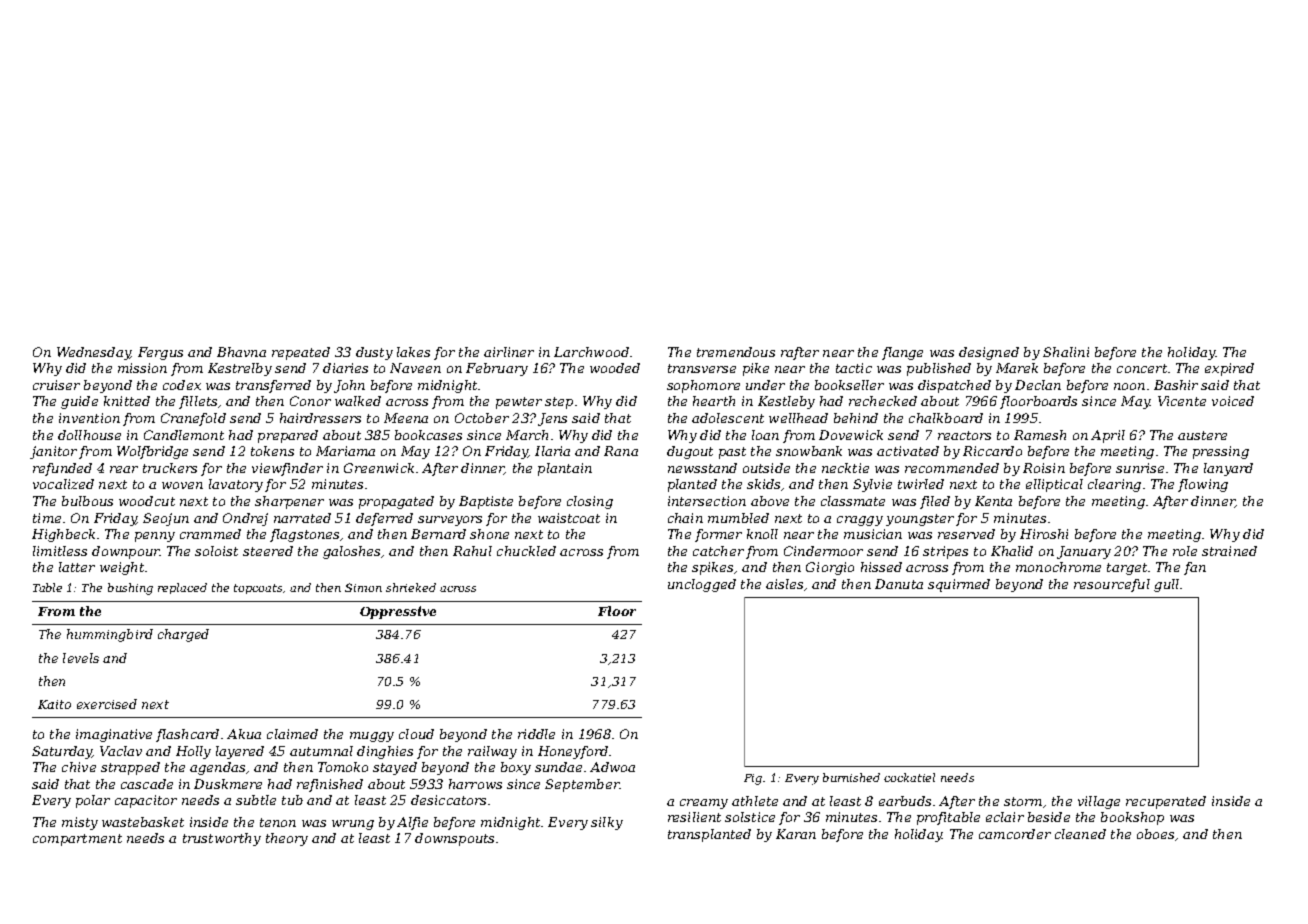 The height and width of the page is (924, 1308). Describe the element at coordinates (1166, 802) in the page. I see `recuperated` at that location.
